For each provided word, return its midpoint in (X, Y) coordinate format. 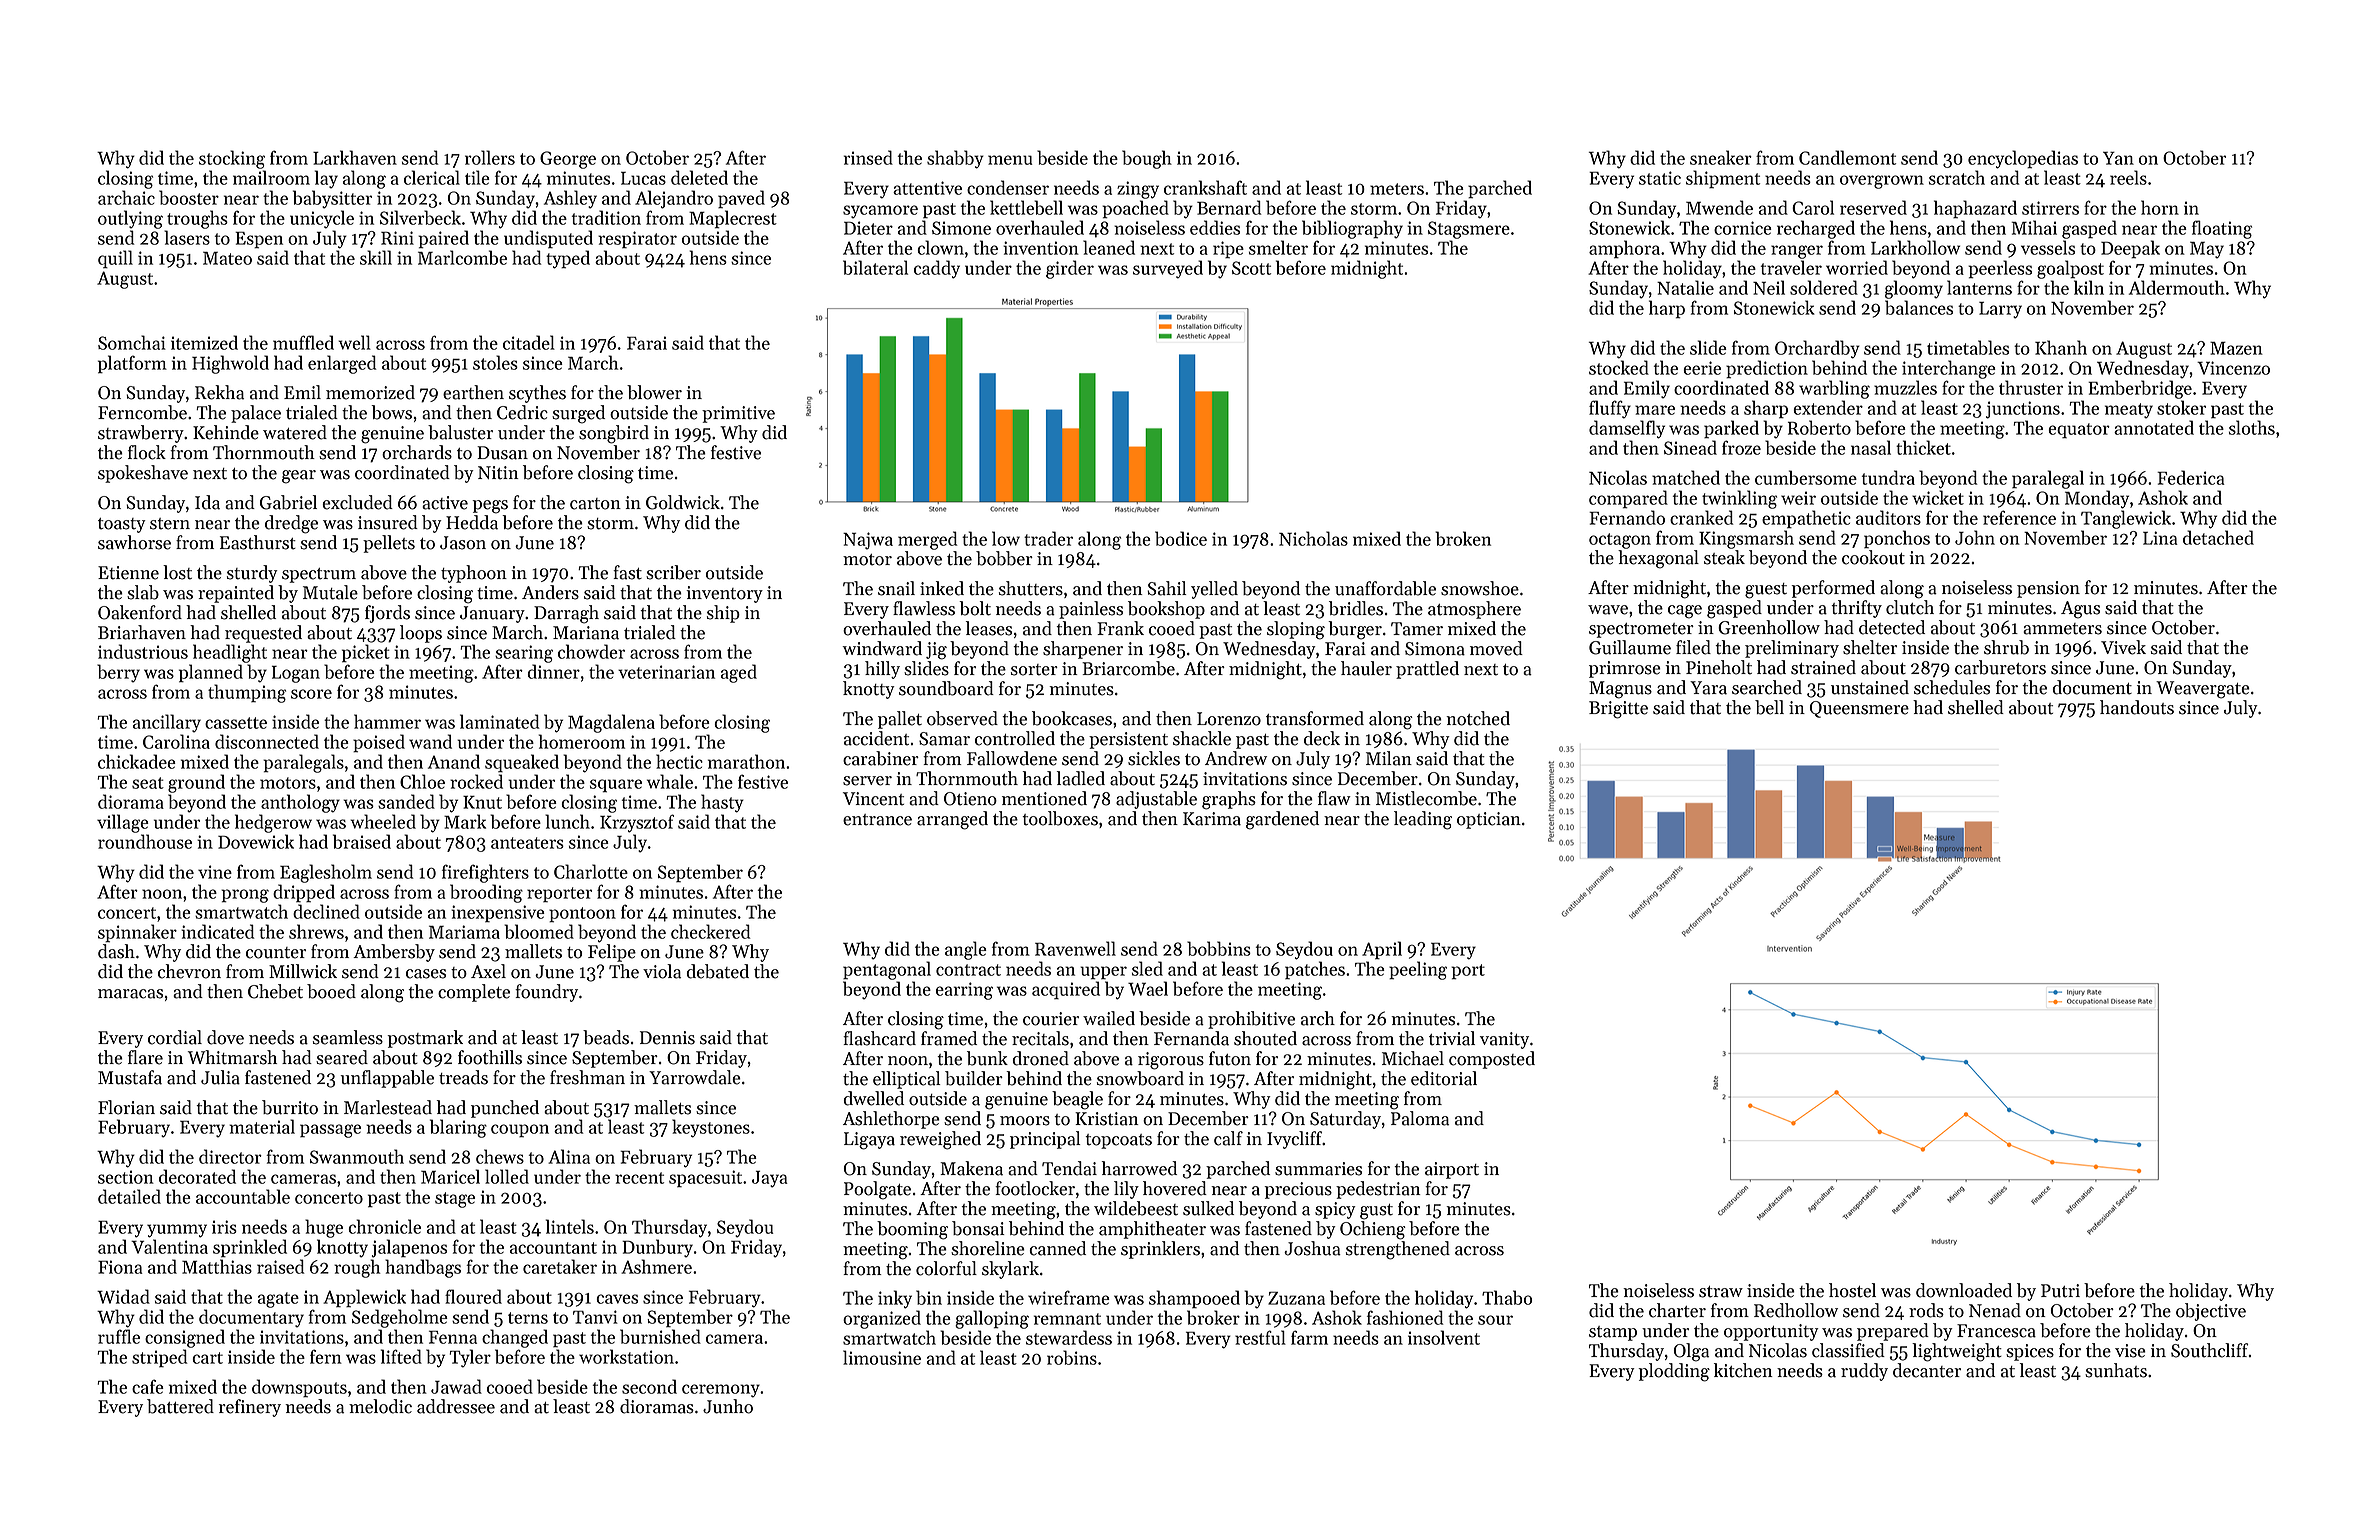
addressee (456, 1406)
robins (1072, 1357)
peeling (1418, 970)
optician (1489, 820)
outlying (130, 219)
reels (2128, 177)
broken (1463, 538)
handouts (2137, 707)
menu (1010, 160)
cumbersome (1806, 477)
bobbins (1219, 948)
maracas (130, 994)
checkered (710, 931)
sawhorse (134, 542)
